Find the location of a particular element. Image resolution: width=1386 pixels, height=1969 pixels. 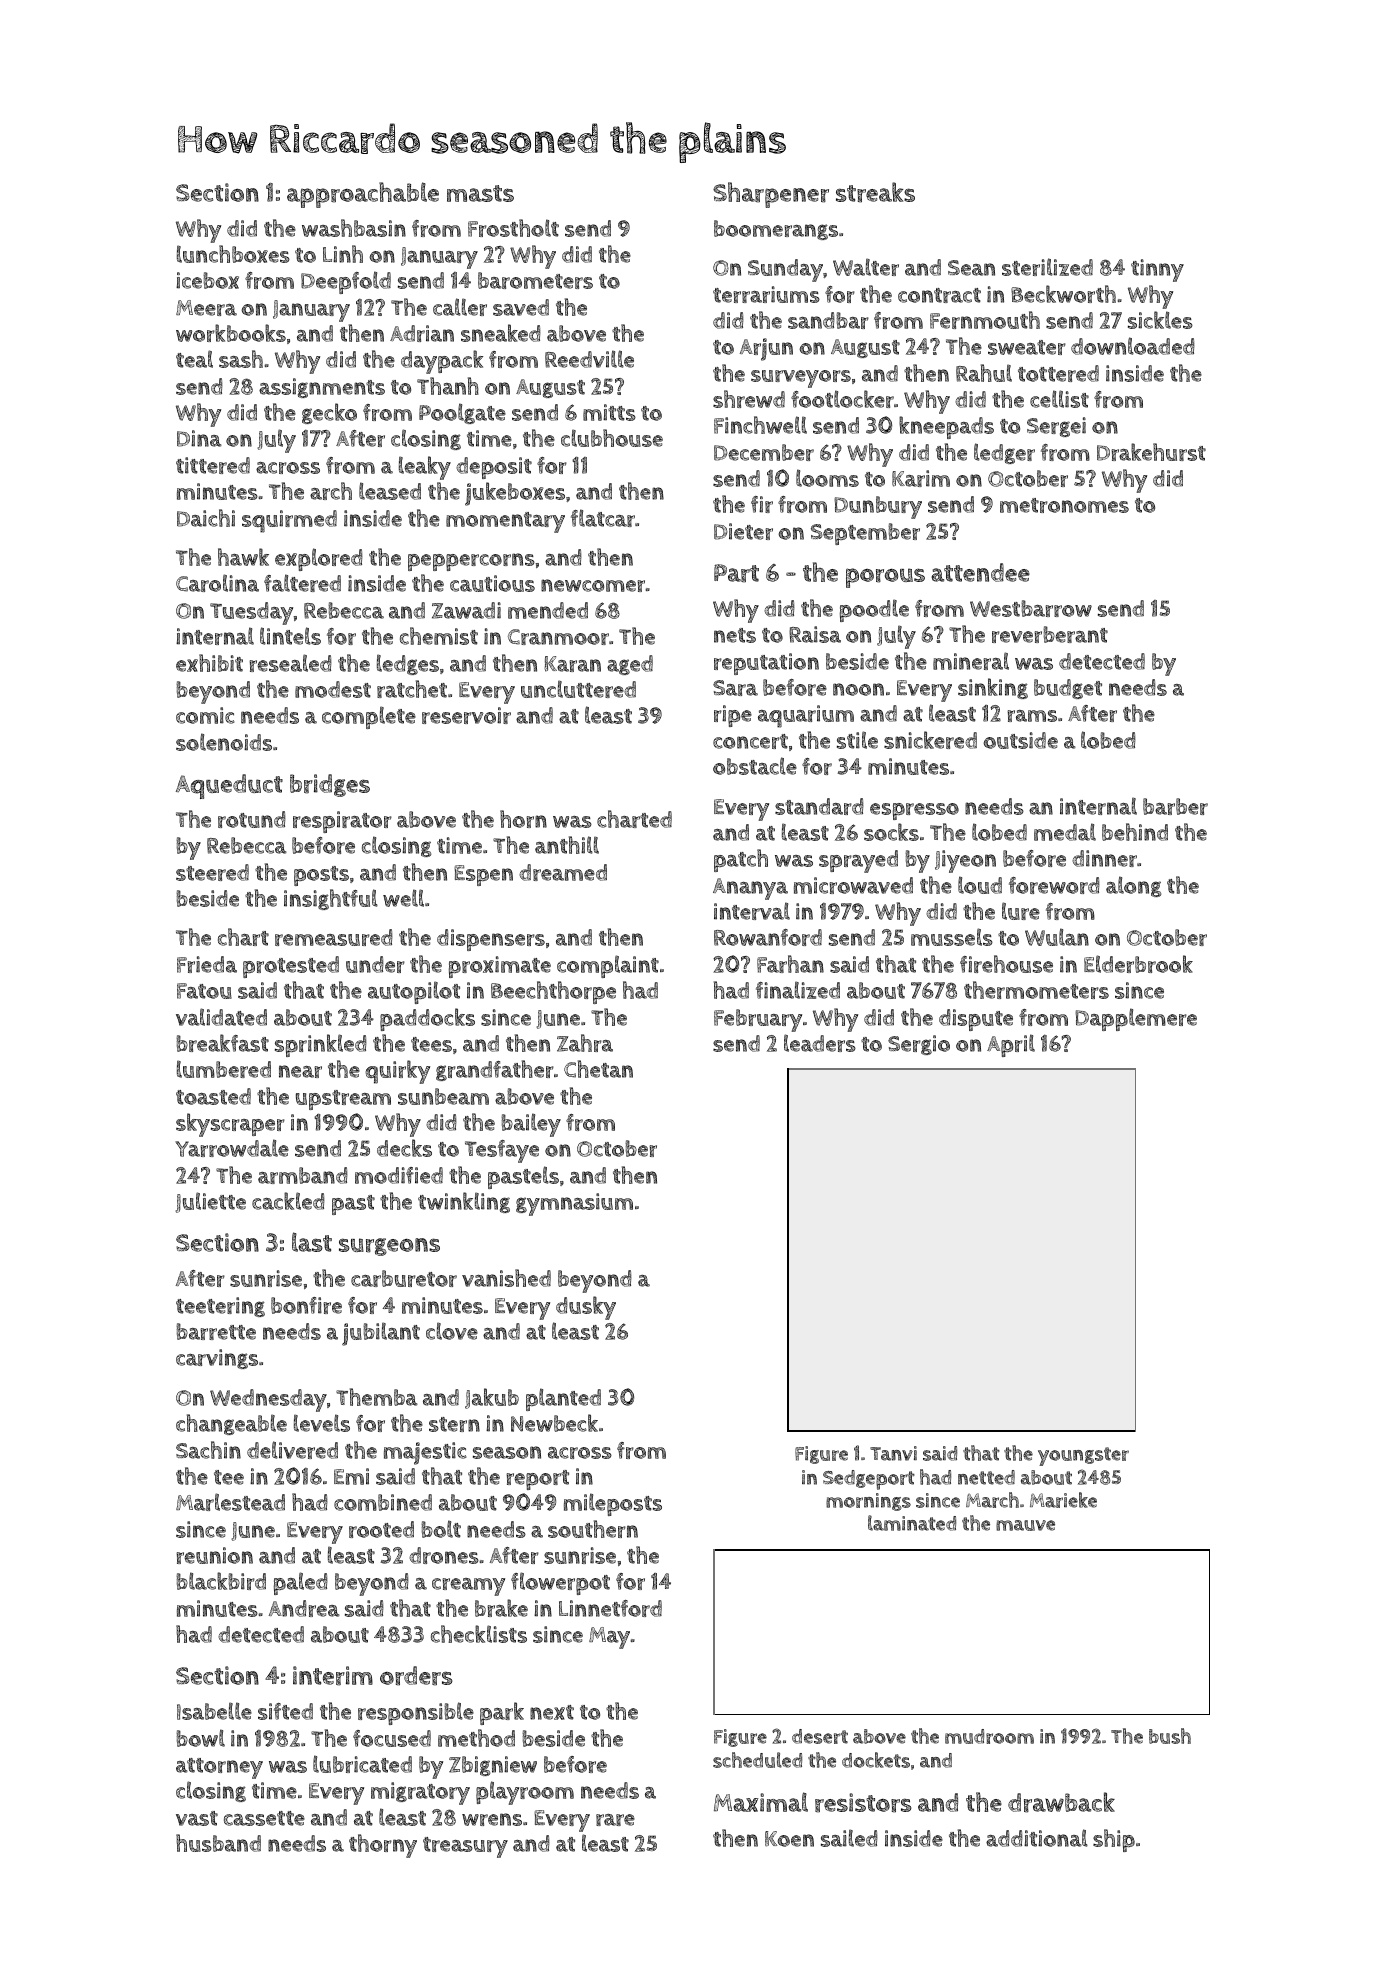

approachable is located at coordinates (363, 195).
